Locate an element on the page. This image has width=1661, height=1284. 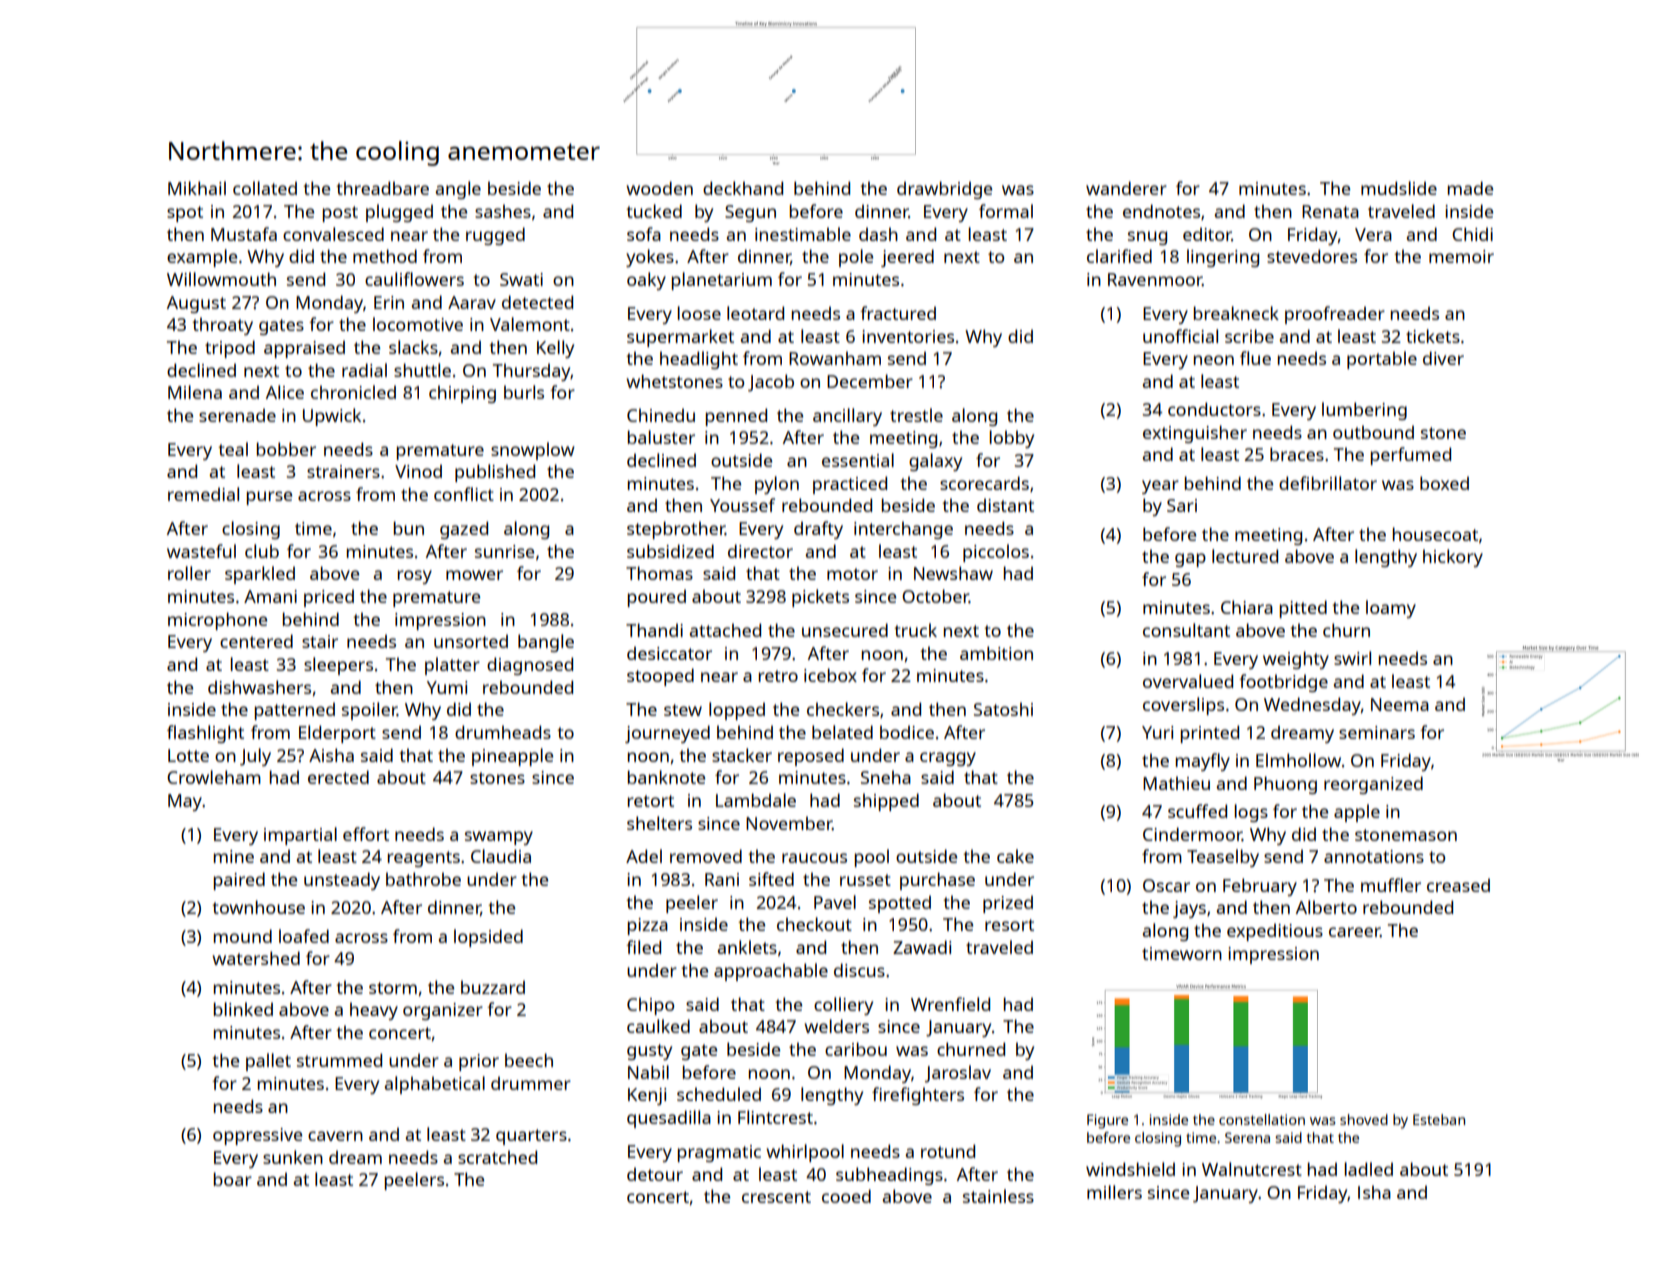
cavern is located at coordinates (335, 1136).
